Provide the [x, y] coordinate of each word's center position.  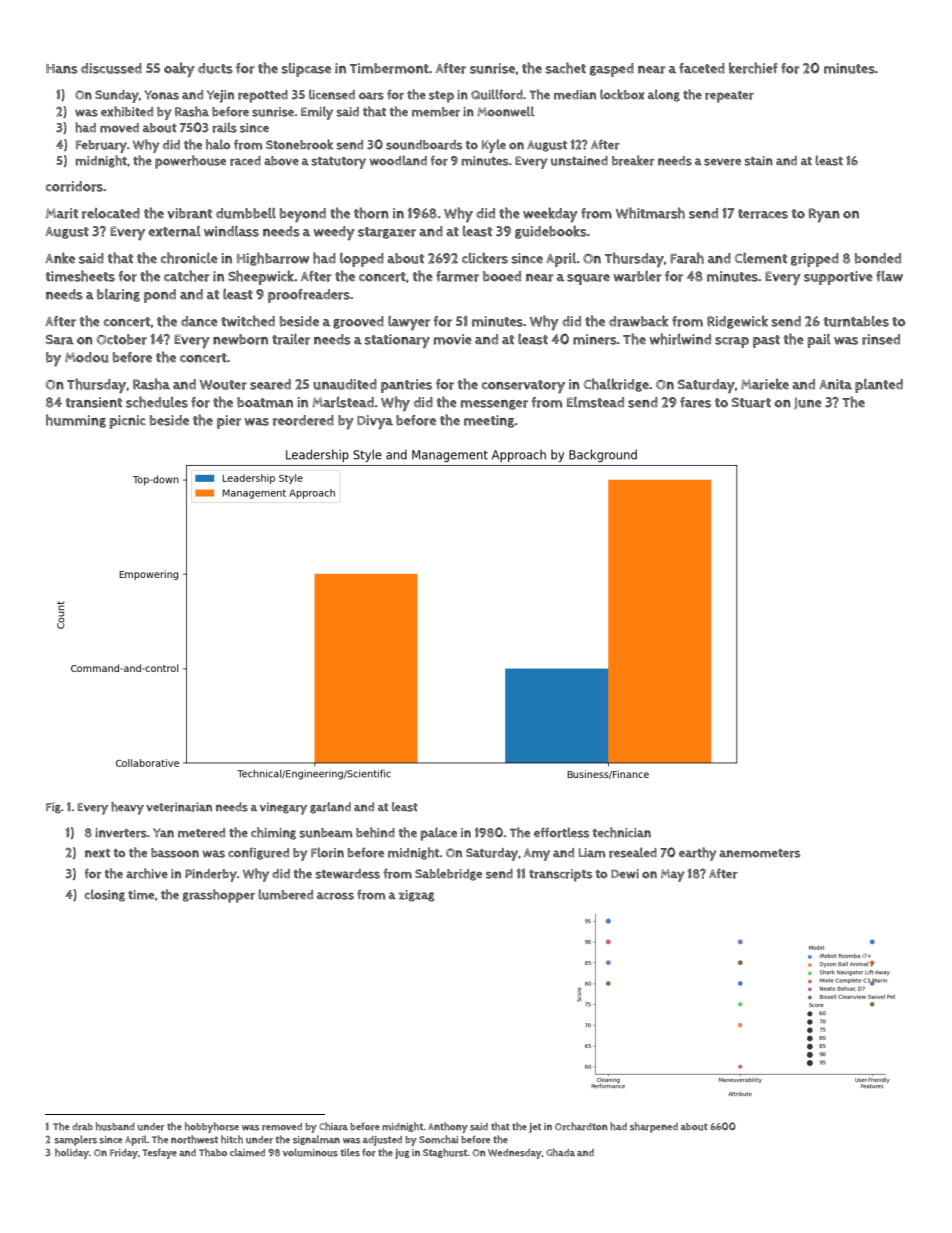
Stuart [751, 402]
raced [245, 161]
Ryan [824, 215]
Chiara [333, 1126]
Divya [375, 422]
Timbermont [389, 68]
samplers [75, 1140]
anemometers [759, 853]
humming [76, 421]
